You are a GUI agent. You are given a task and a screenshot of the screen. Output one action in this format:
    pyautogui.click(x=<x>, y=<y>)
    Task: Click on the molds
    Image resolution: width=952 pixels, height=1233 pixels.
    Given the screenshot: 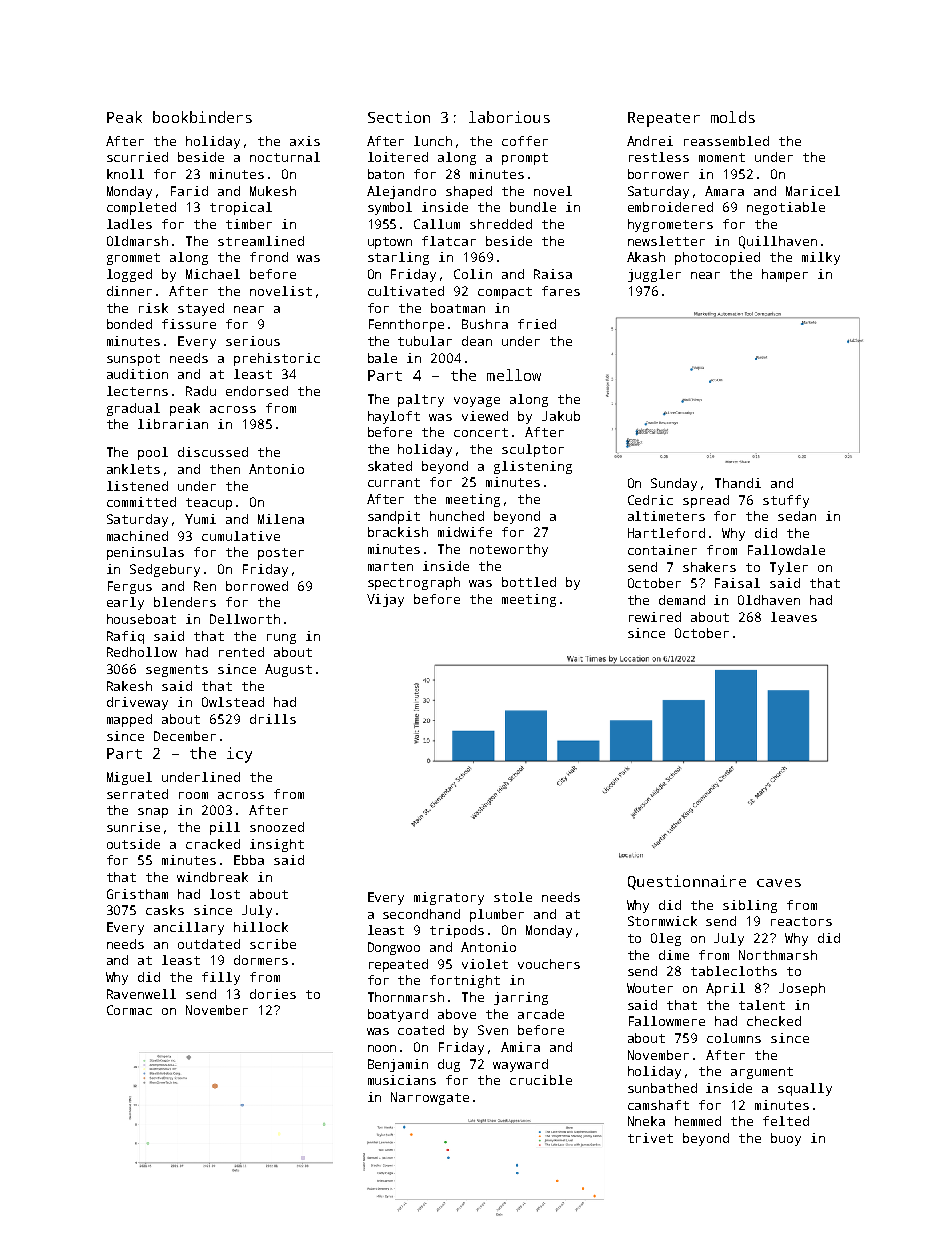 What is the action you would take?
    pyautogui.click(x=733, y=117)
